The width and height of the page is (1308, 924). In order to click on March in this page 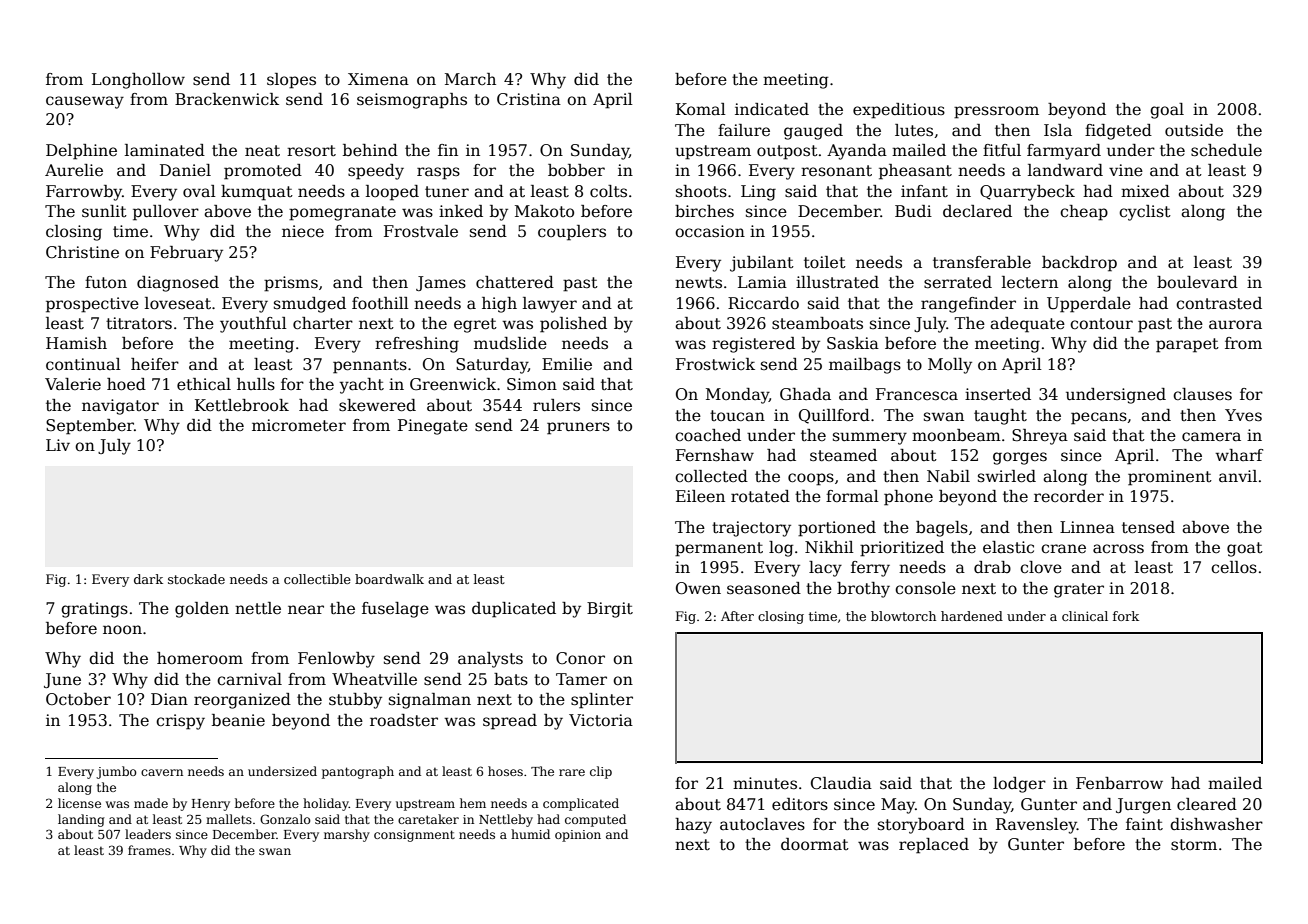, I will do `click(470, 79)`.
